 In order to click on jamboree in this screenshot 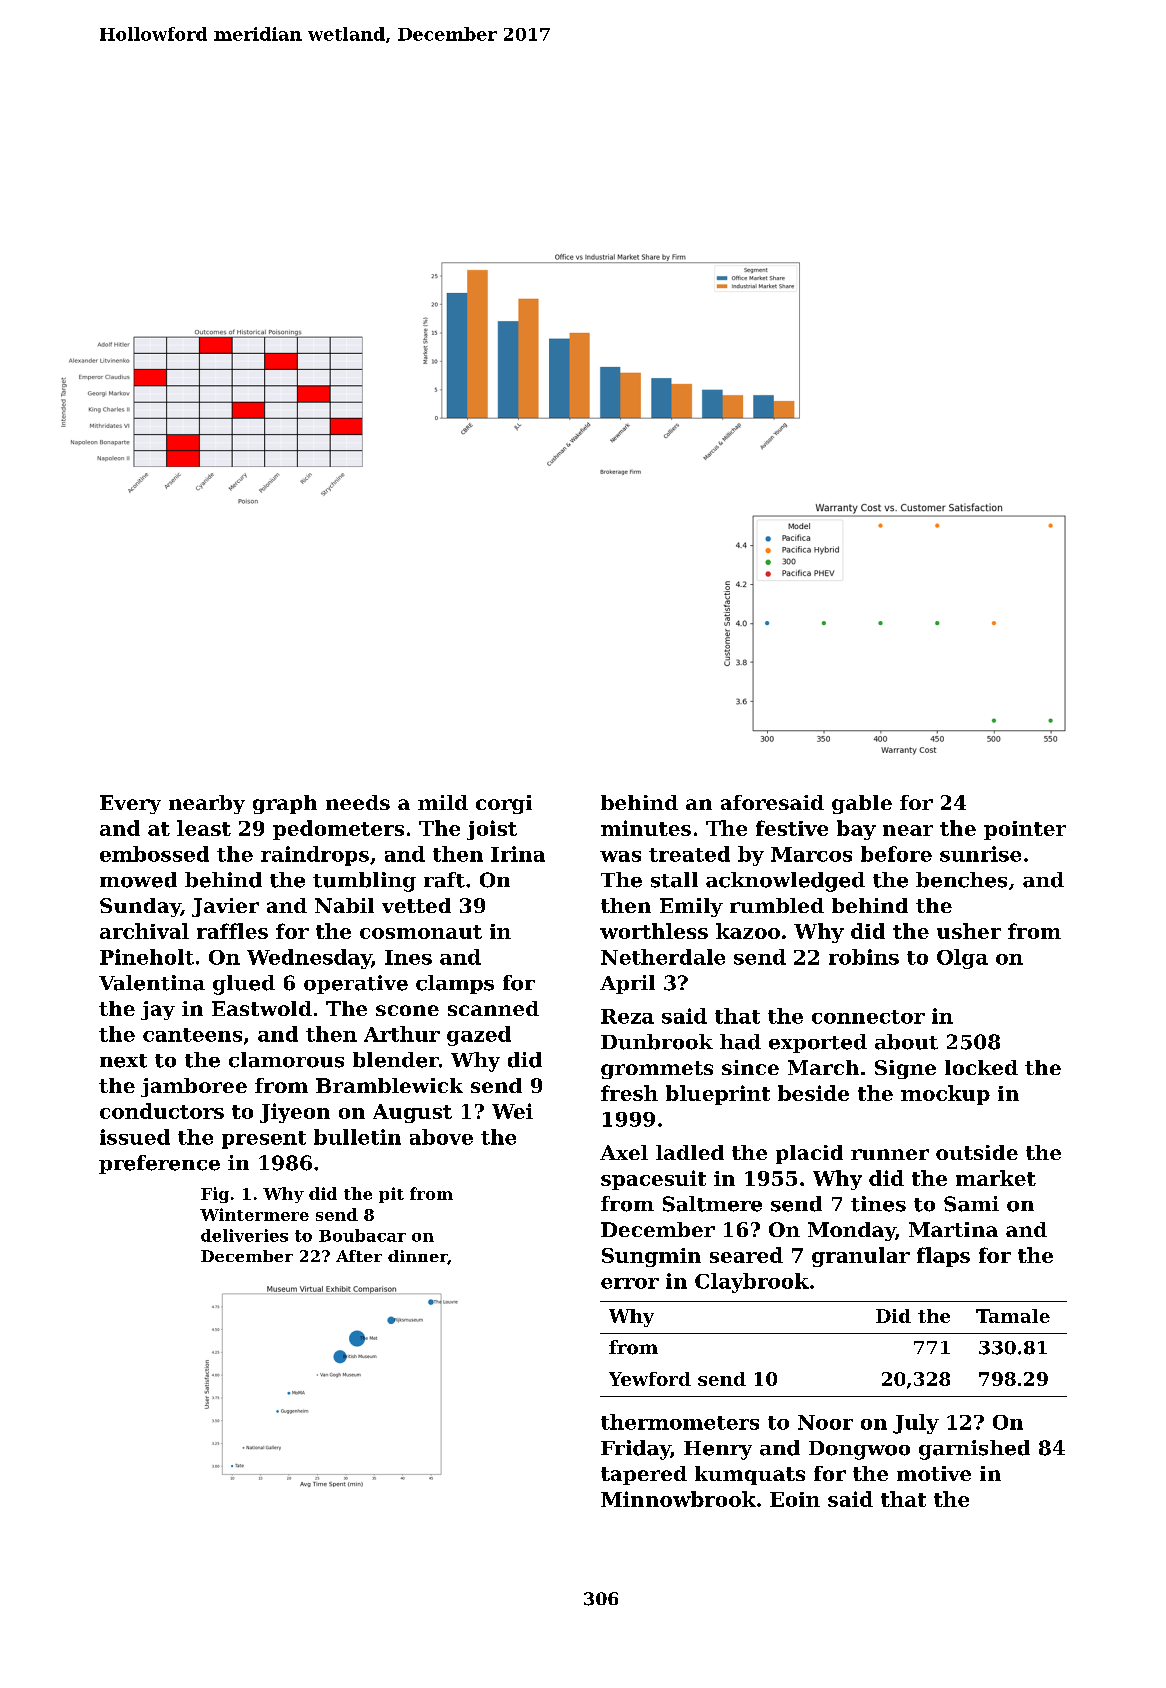, I will do `click(194, 1087)`.
